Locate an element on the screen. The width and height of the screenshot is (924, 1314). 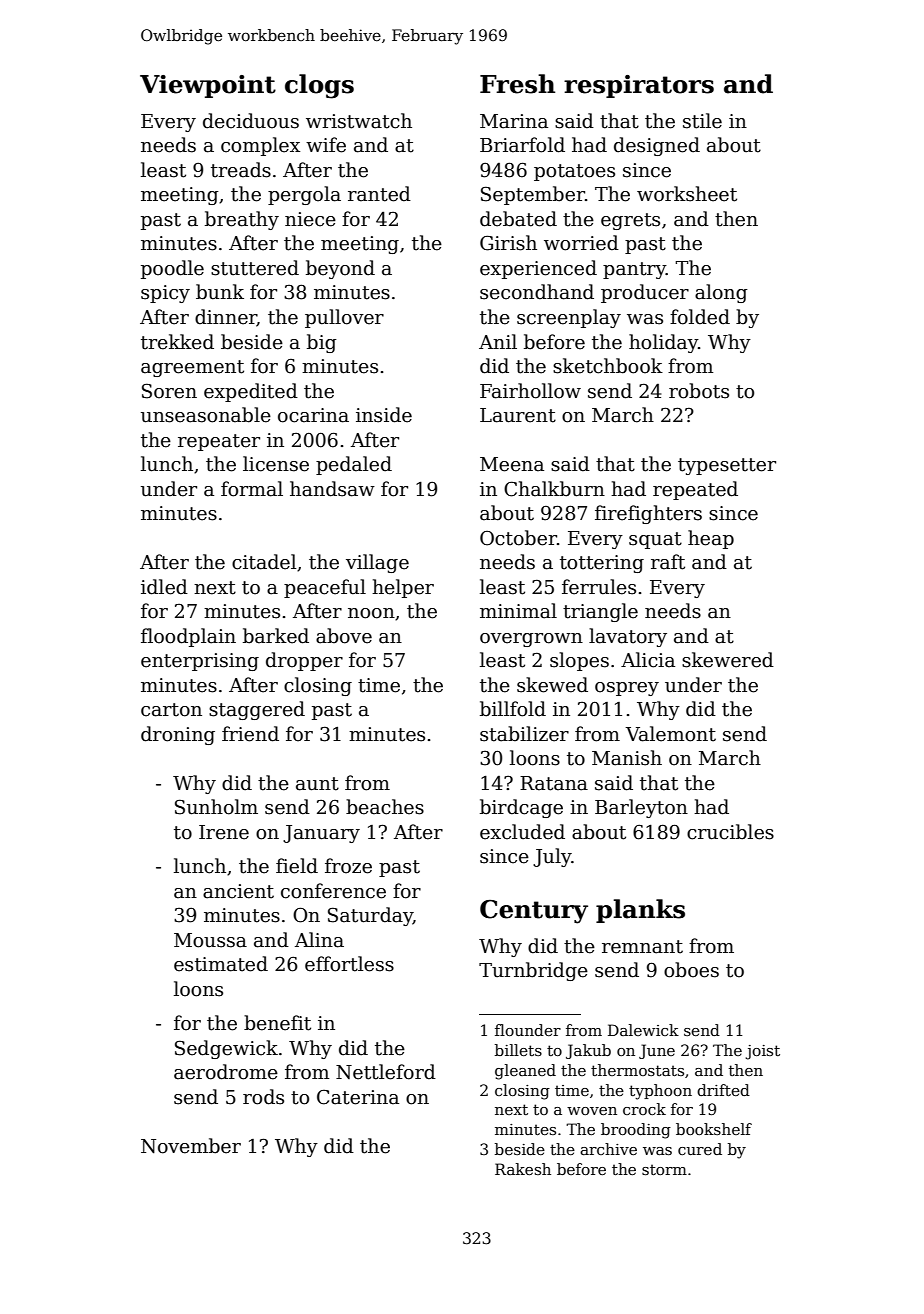
Viewpoint is located at coordinates (208, 86).
